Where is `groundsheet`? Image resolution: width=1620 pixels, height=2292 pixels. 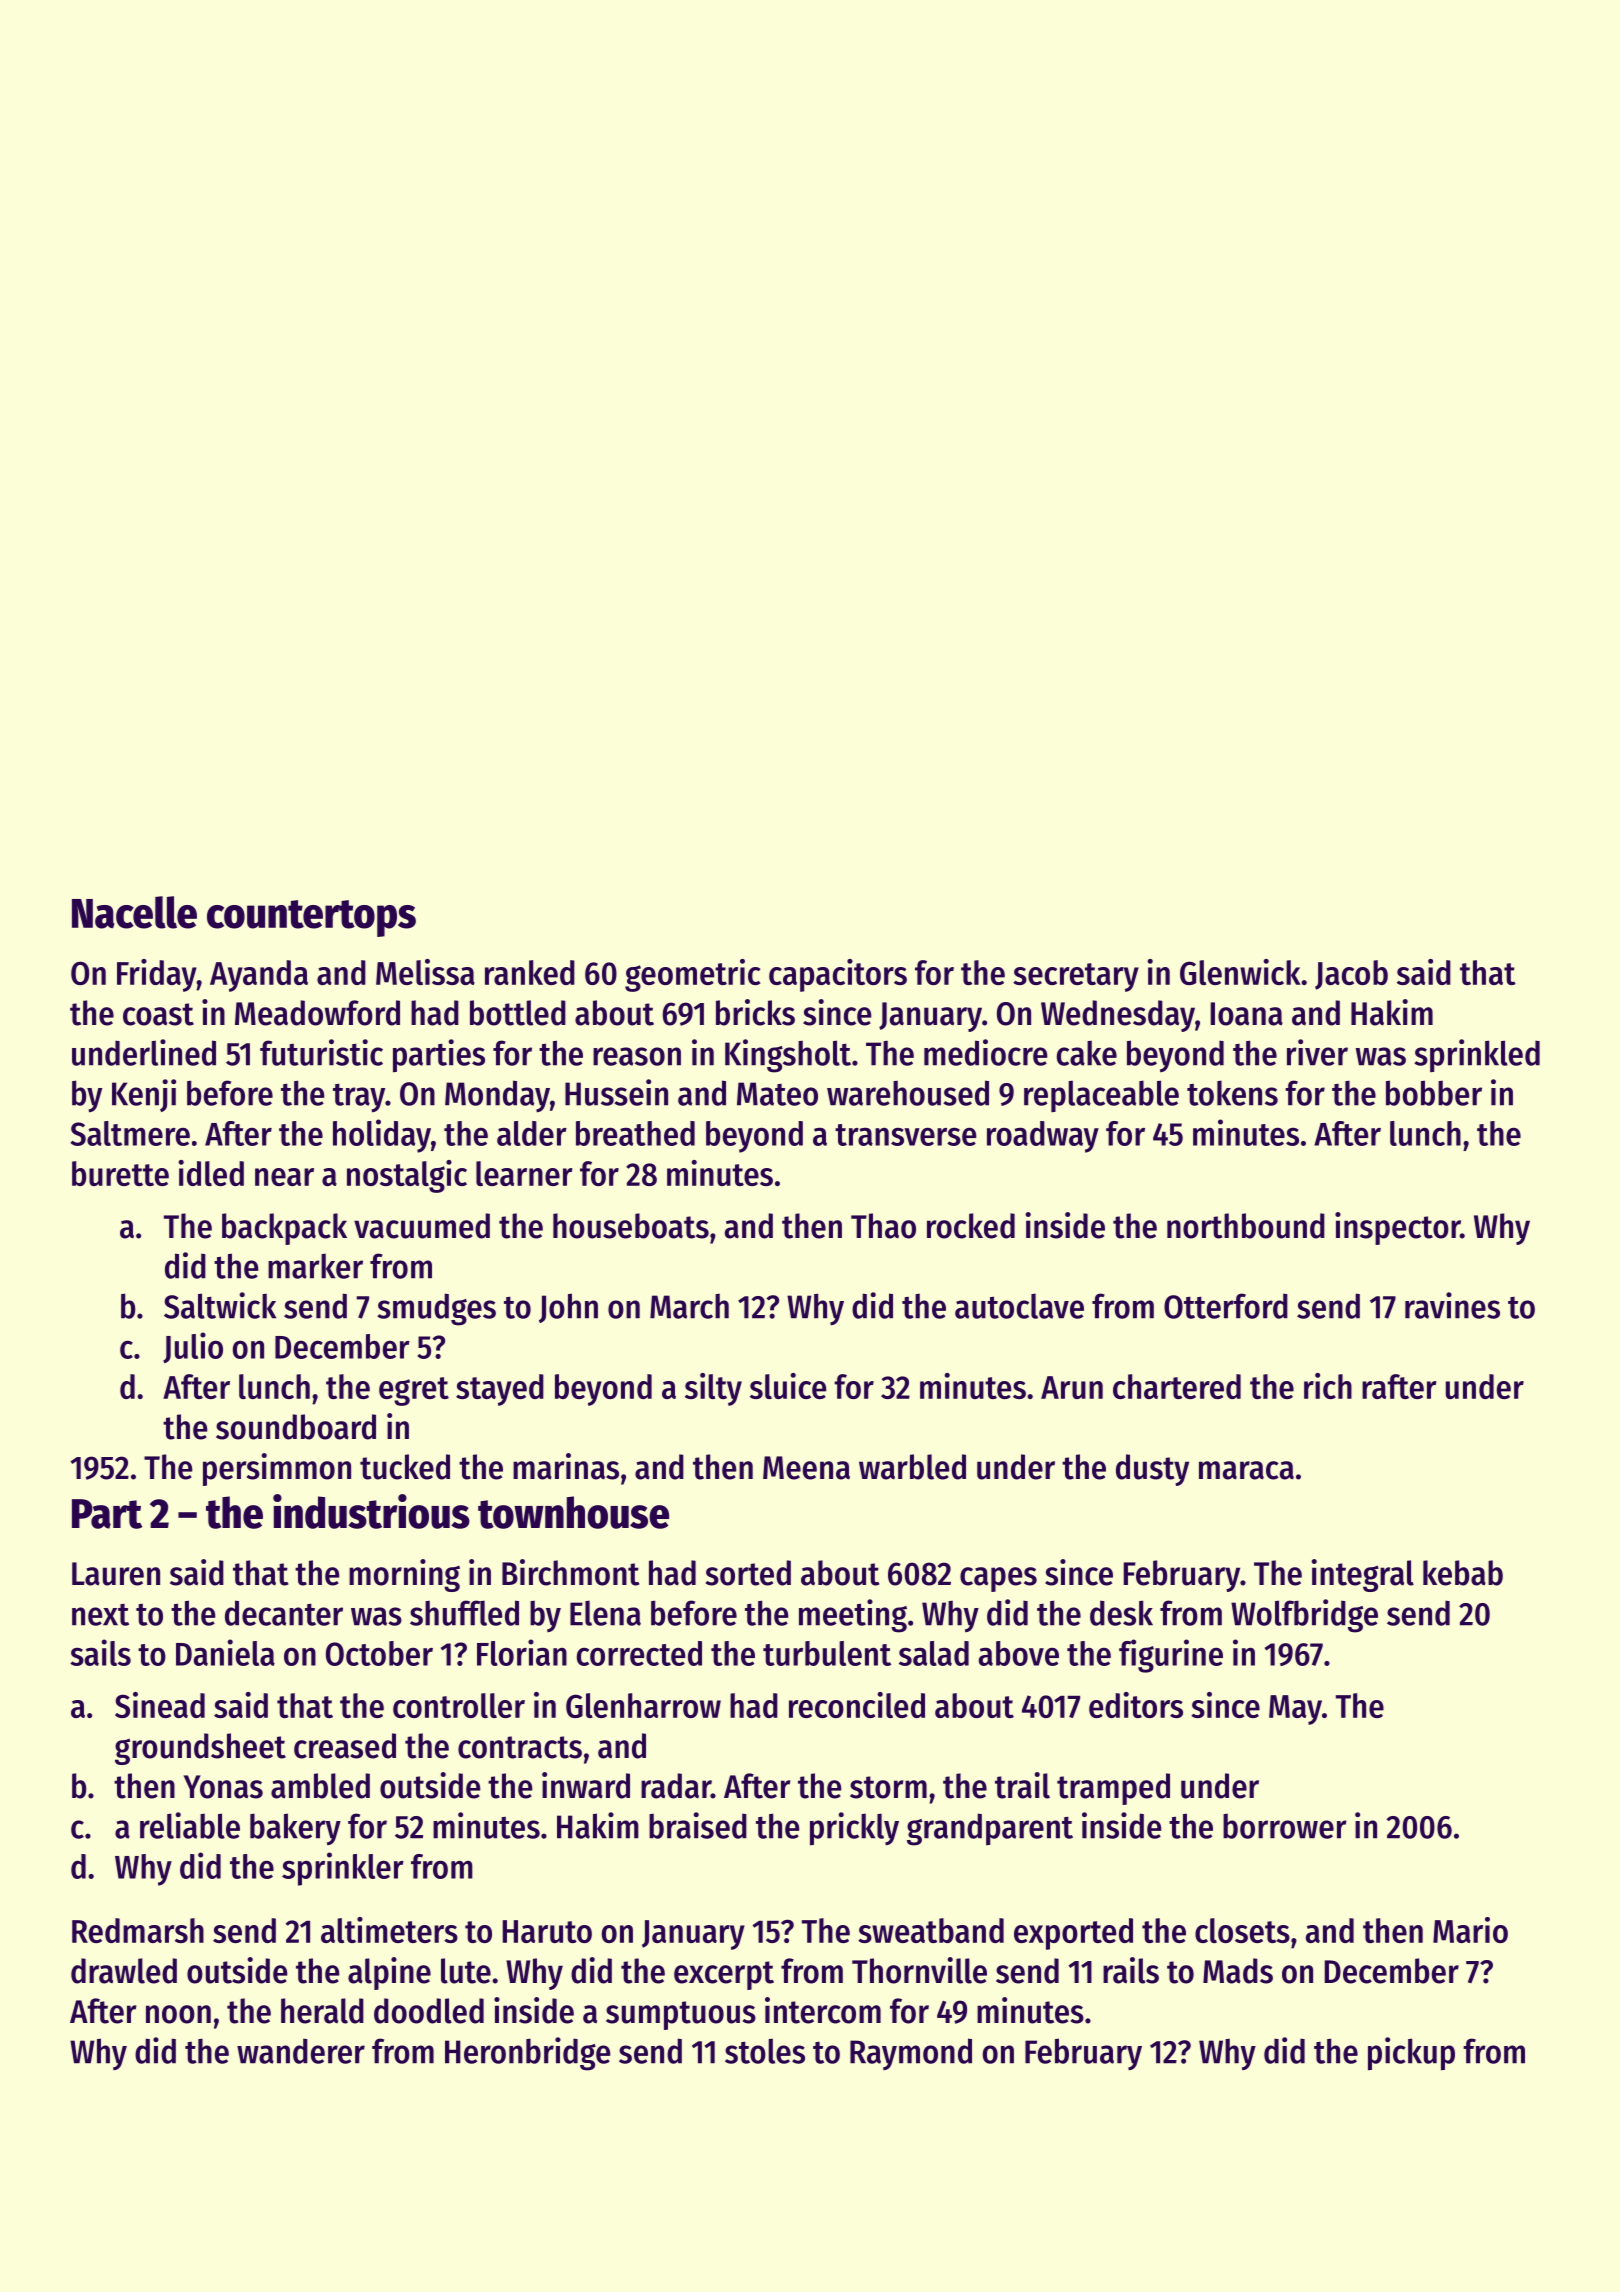 groundsheet is located at coordinates (200, 1749).
